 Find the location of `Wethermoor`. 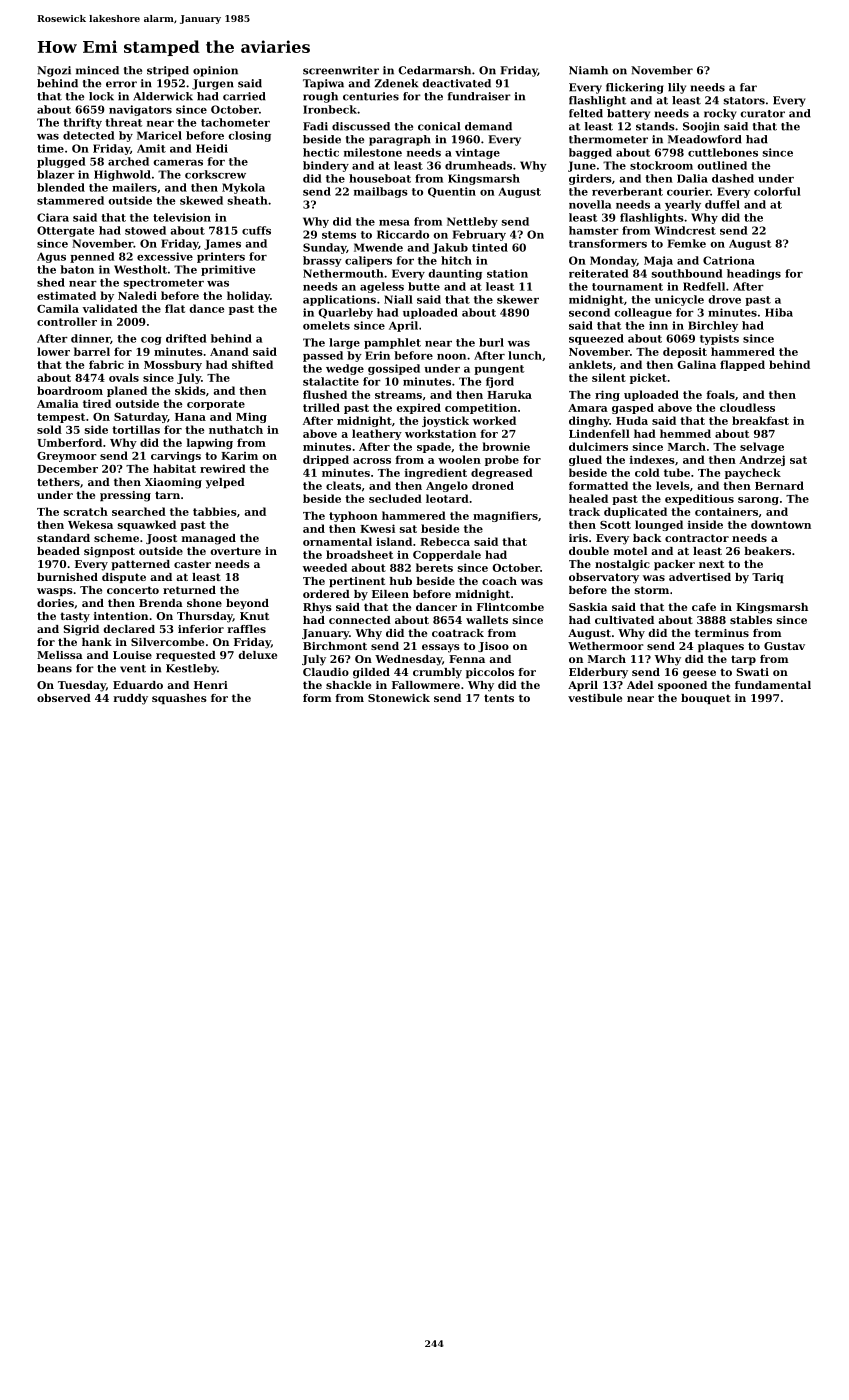

Wethermoor is located at coordinates (606, 646).
